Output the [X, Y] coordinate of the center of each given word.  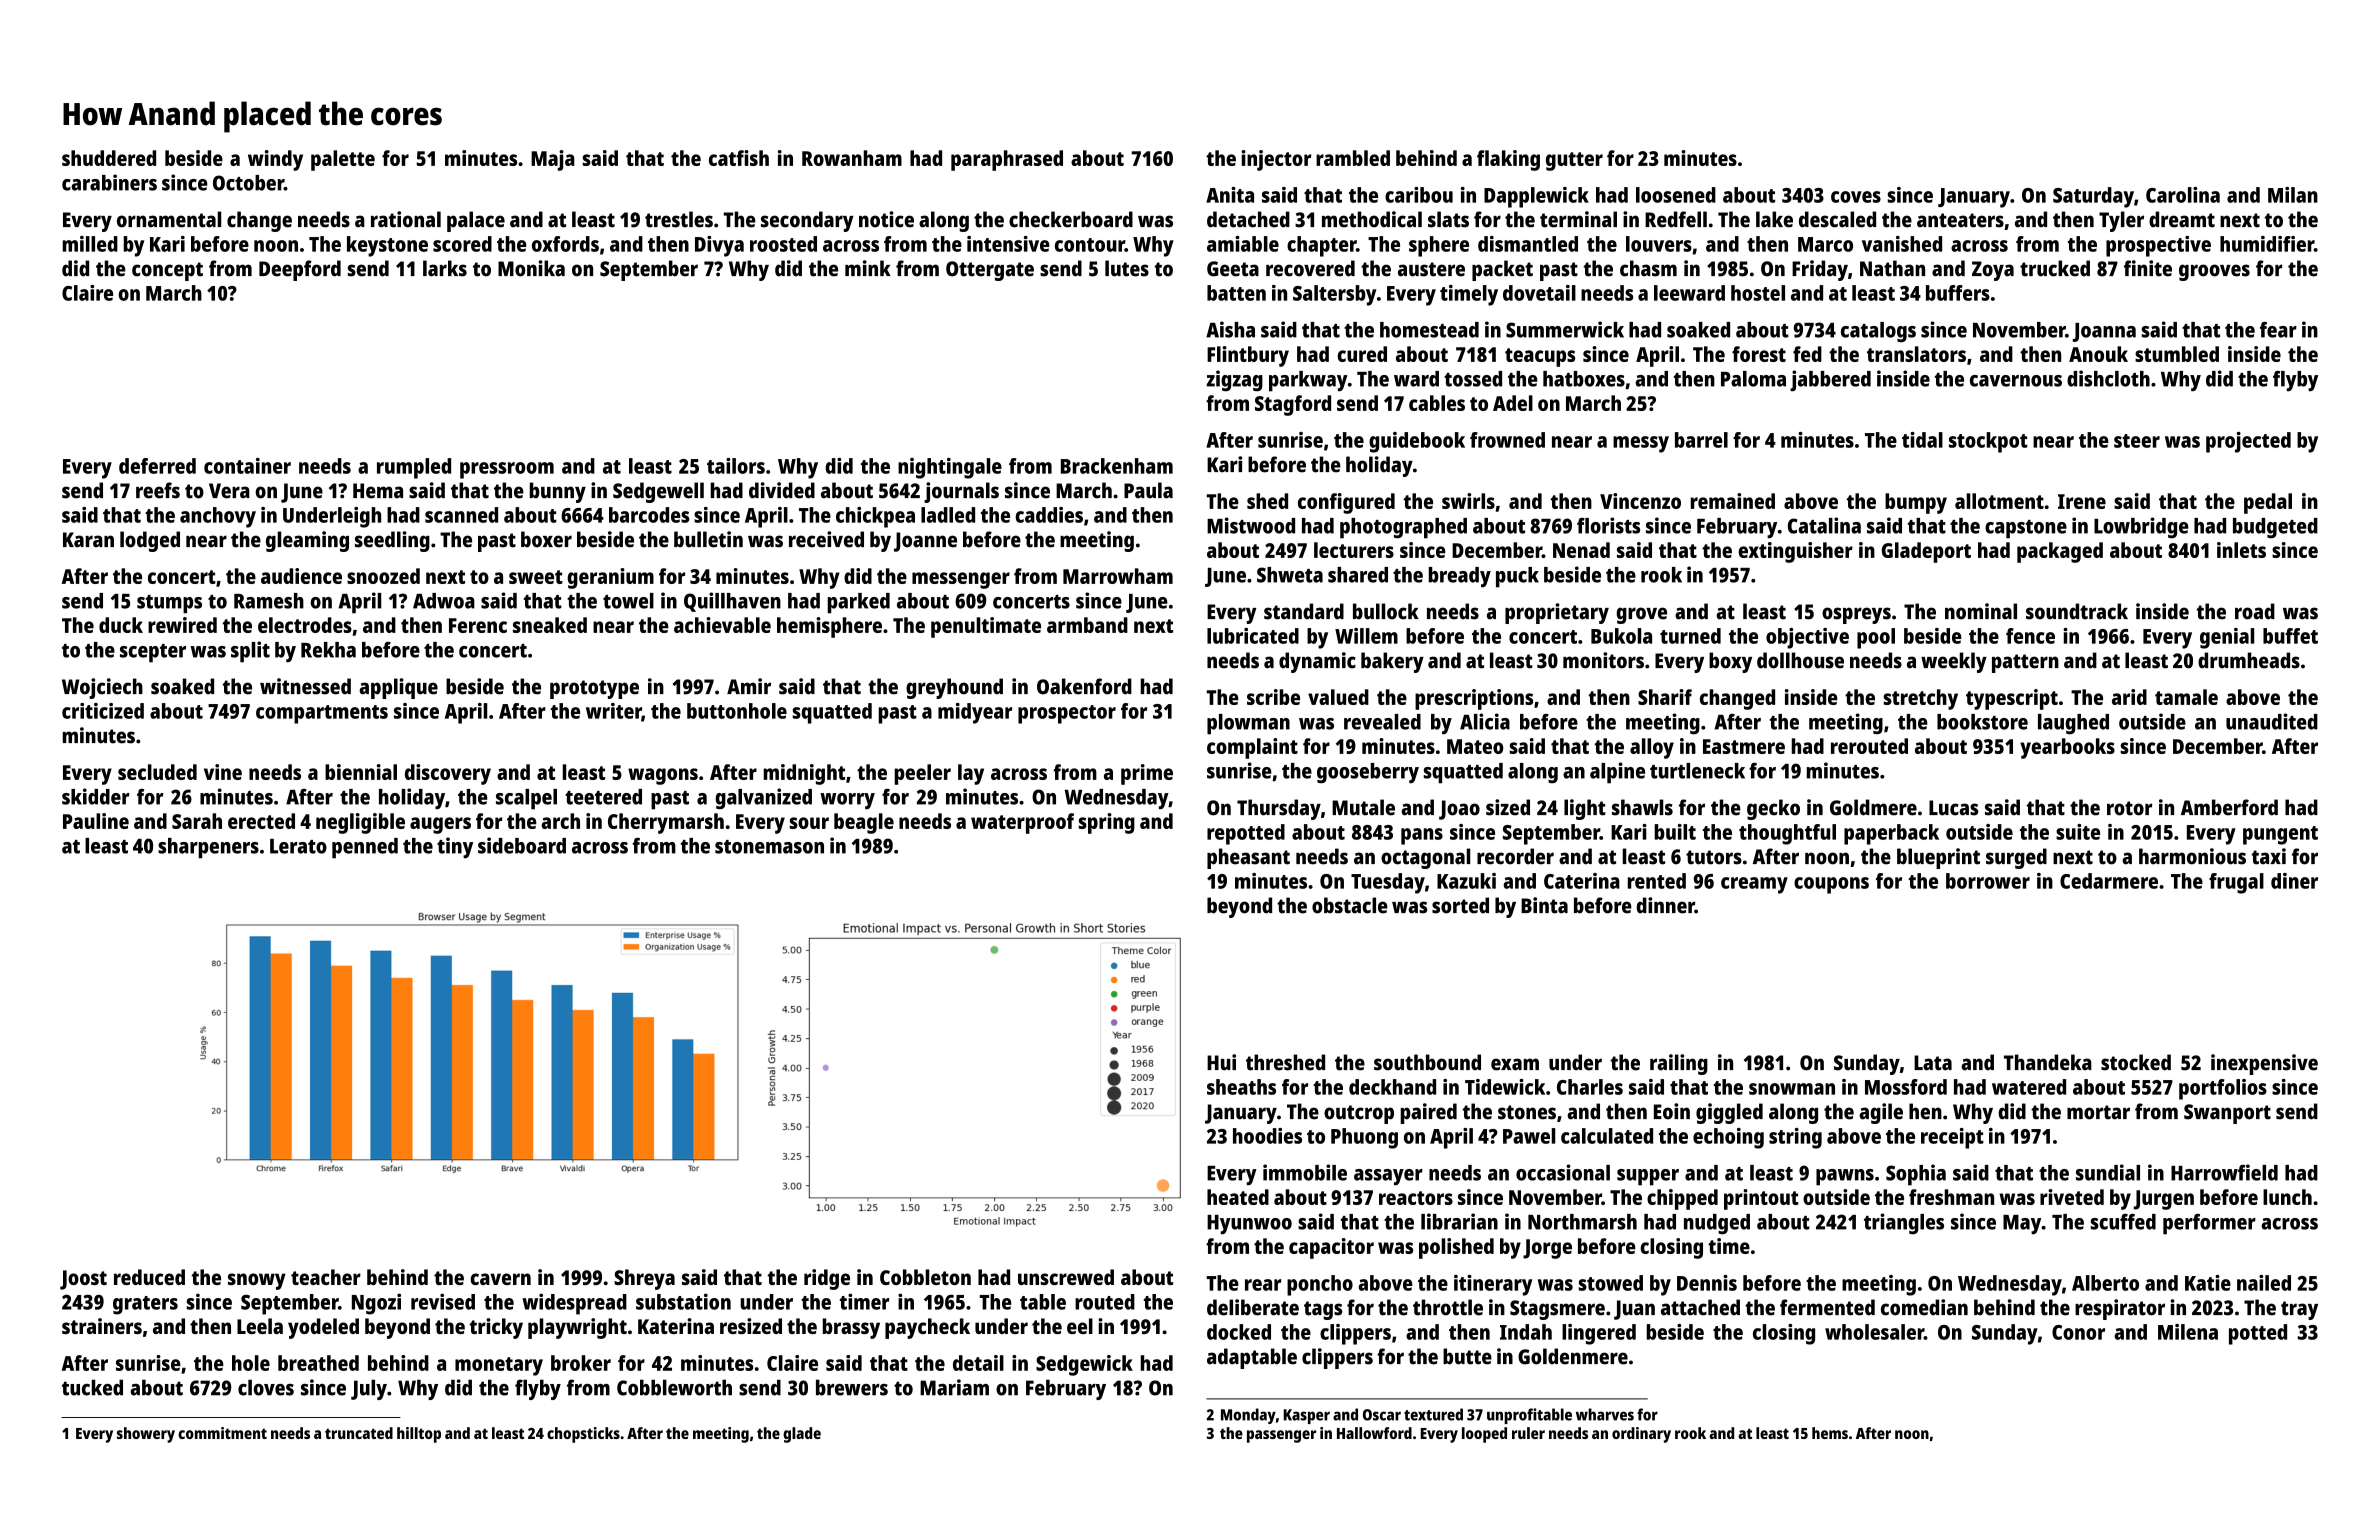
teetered [603, 797]
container [247, 466]
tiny [455, 847]
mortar [2098, 1112]
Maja [553, 160]
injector [1276, 160]
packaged [2060, 552]
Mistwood [1251, 525]
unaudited [2272, 721]
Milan [2293, 195]
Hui [1221, 1062]
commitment [222, 1433]
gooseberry [1368, 773]
